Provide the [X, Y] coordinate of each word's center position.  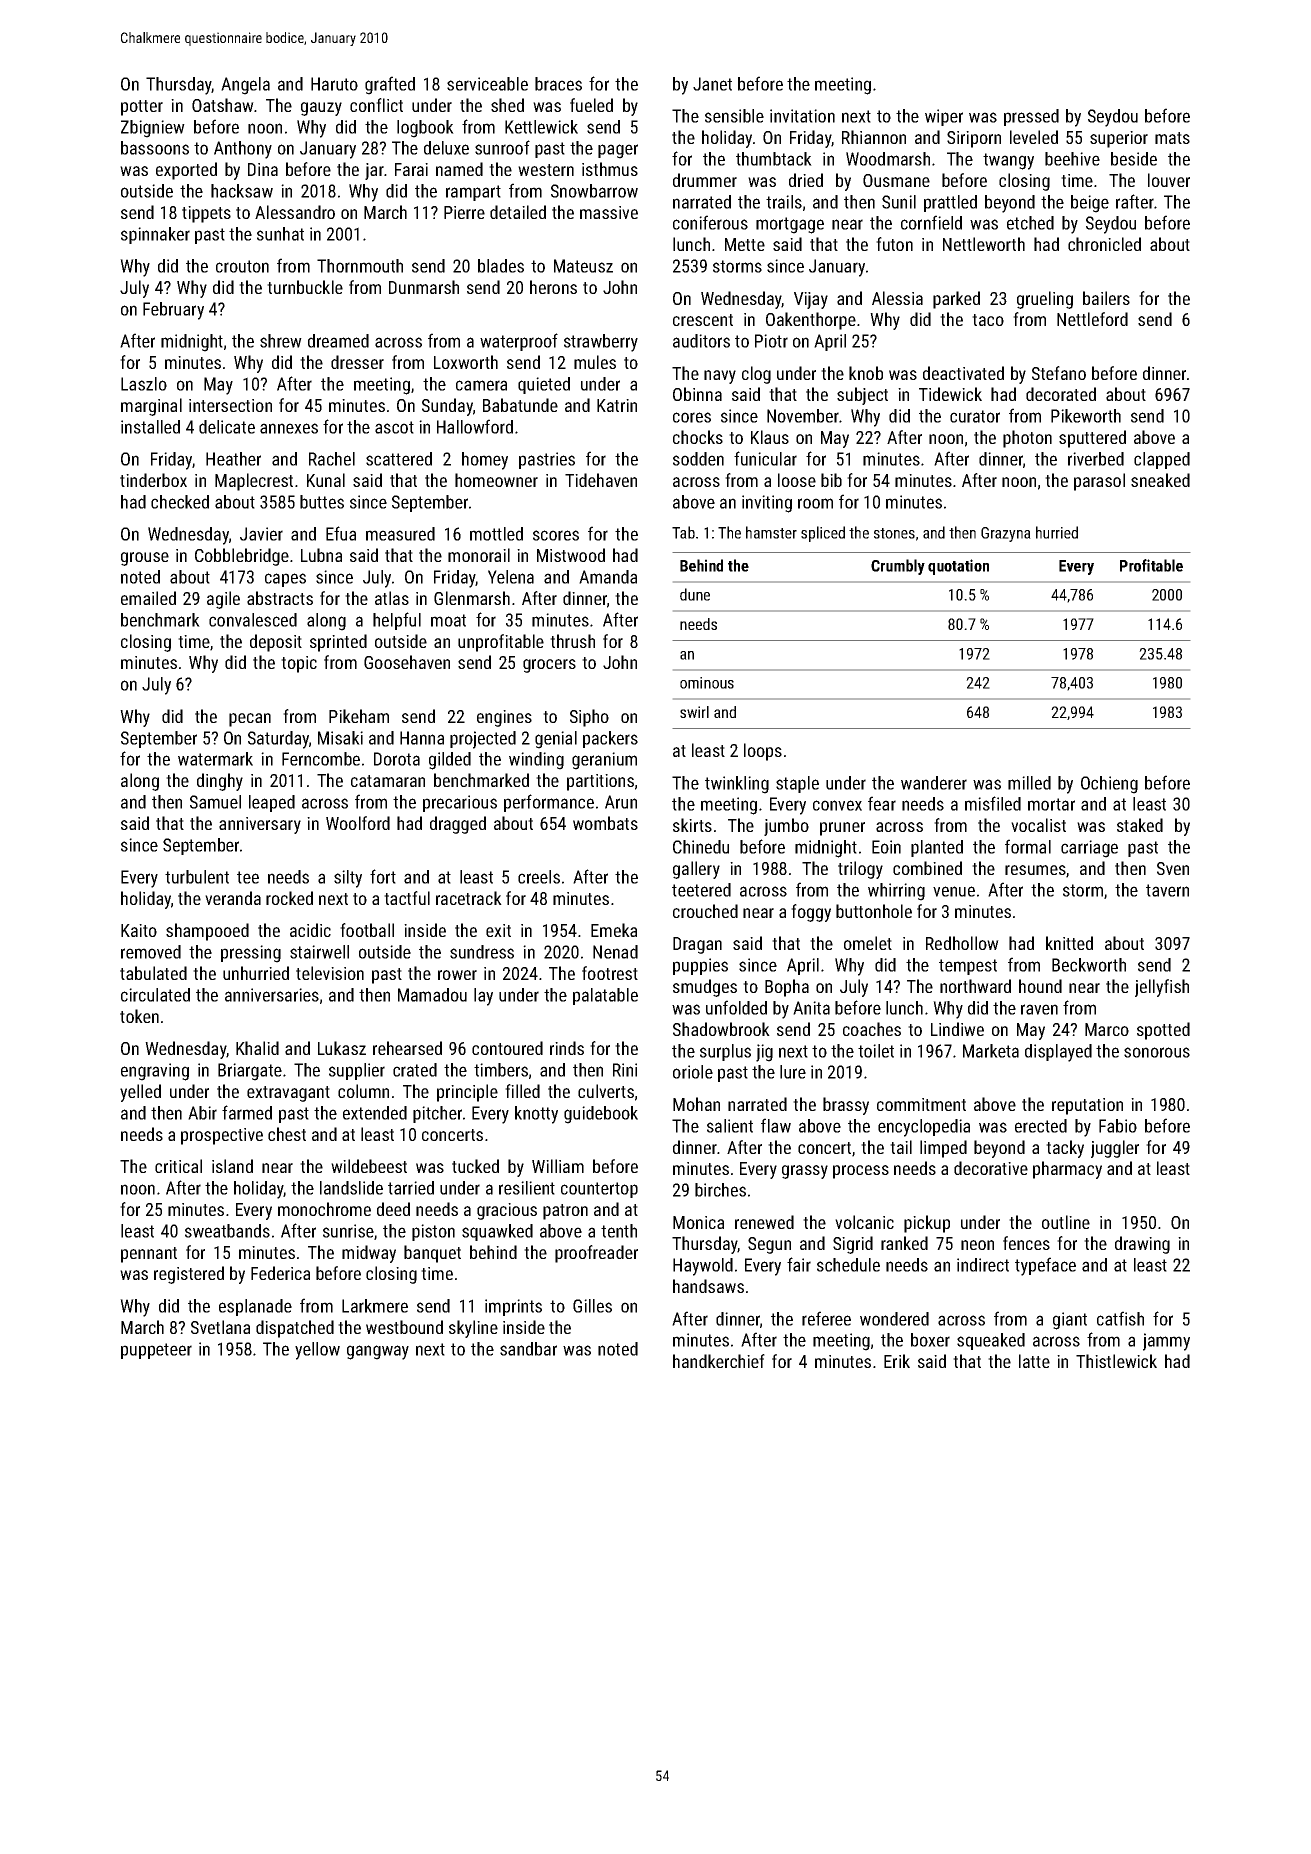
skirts [692, 825]
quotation [958, 567]
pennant [149, 1255]
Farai [411, 169]
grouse [145, 559]
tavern [1167, 890]
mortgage [790, 225]
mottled [496, 534]
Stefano [1059, 373]
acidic [310, 930]
